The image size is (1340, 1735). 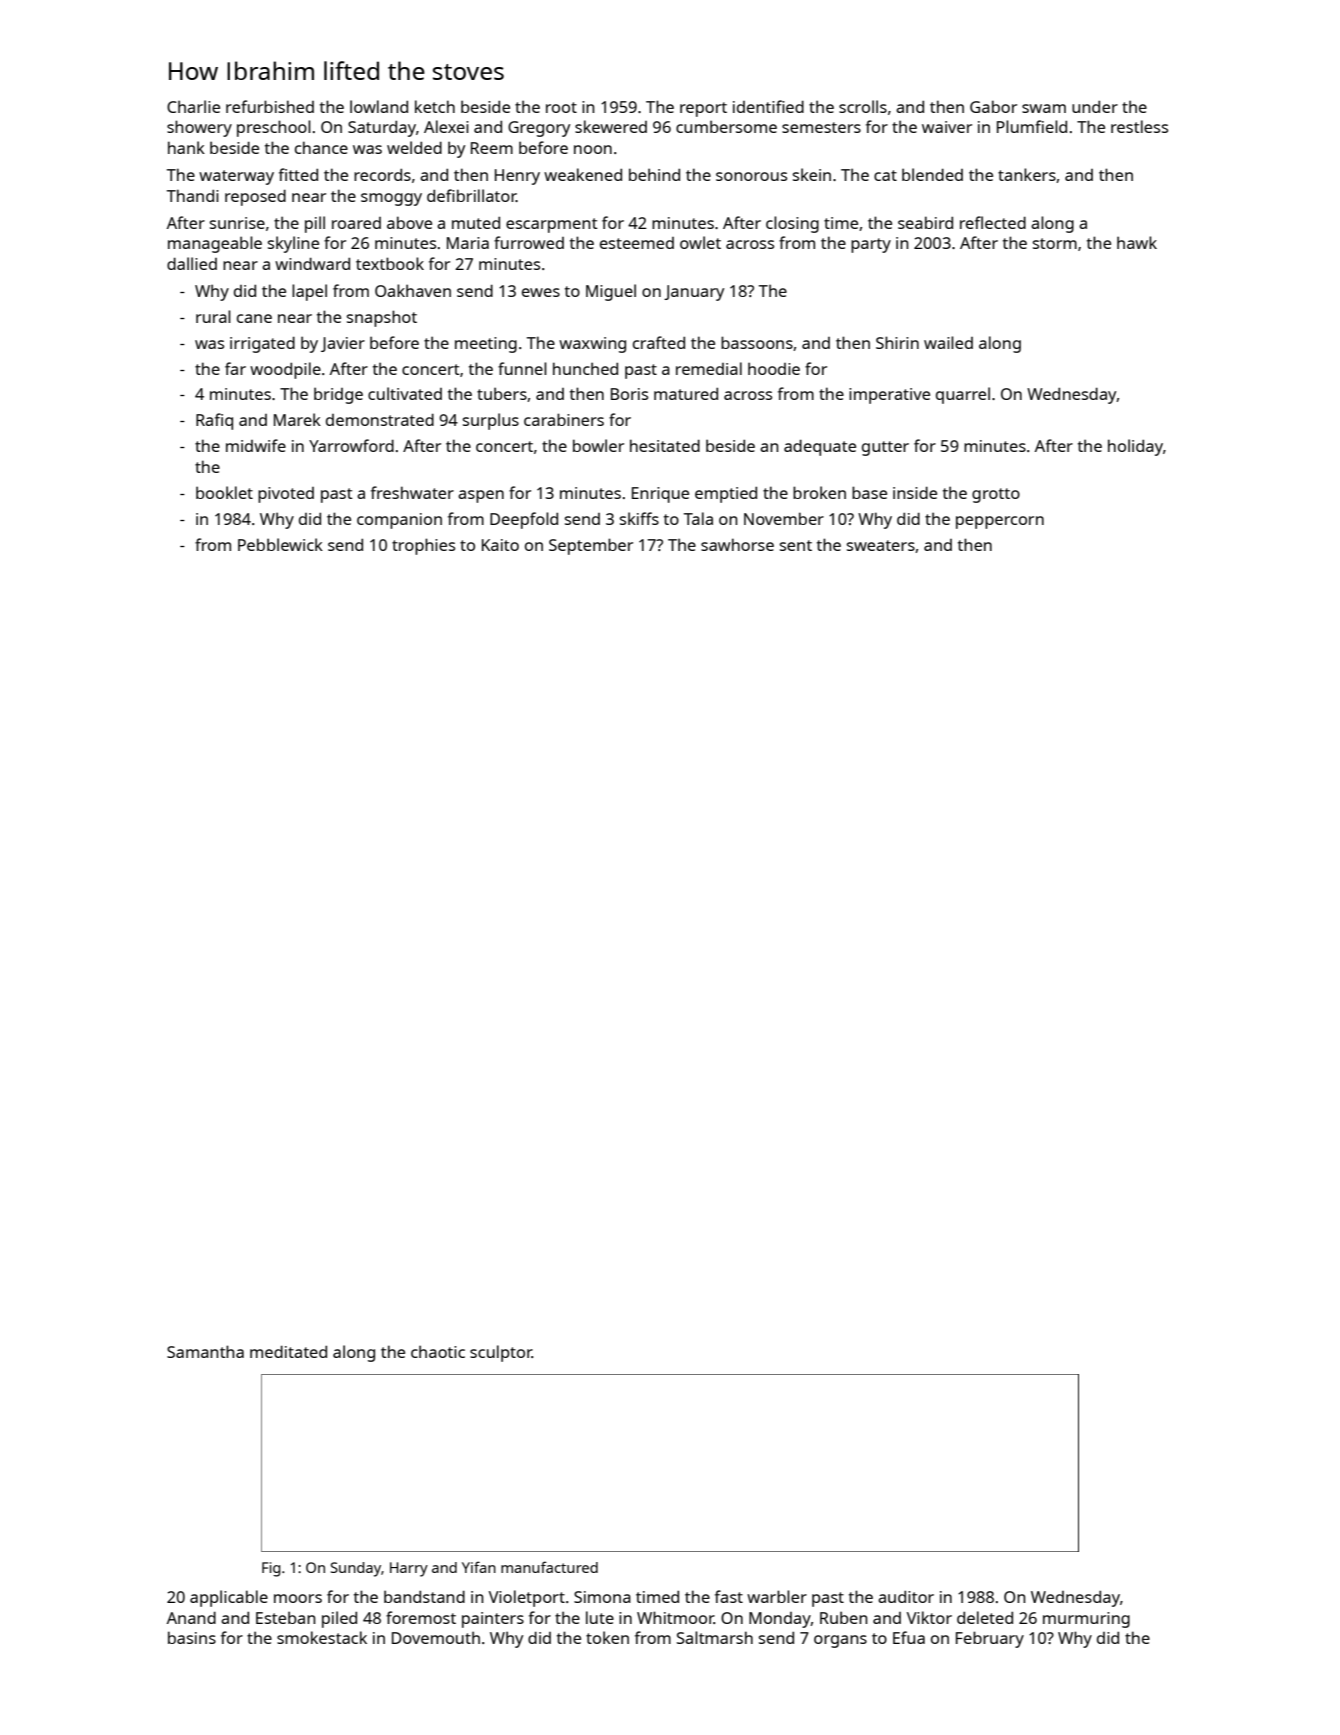 What do you see at coordinates (990, 1639) in the screenshot?
I see `February` at bounding box center [990, 1639].
